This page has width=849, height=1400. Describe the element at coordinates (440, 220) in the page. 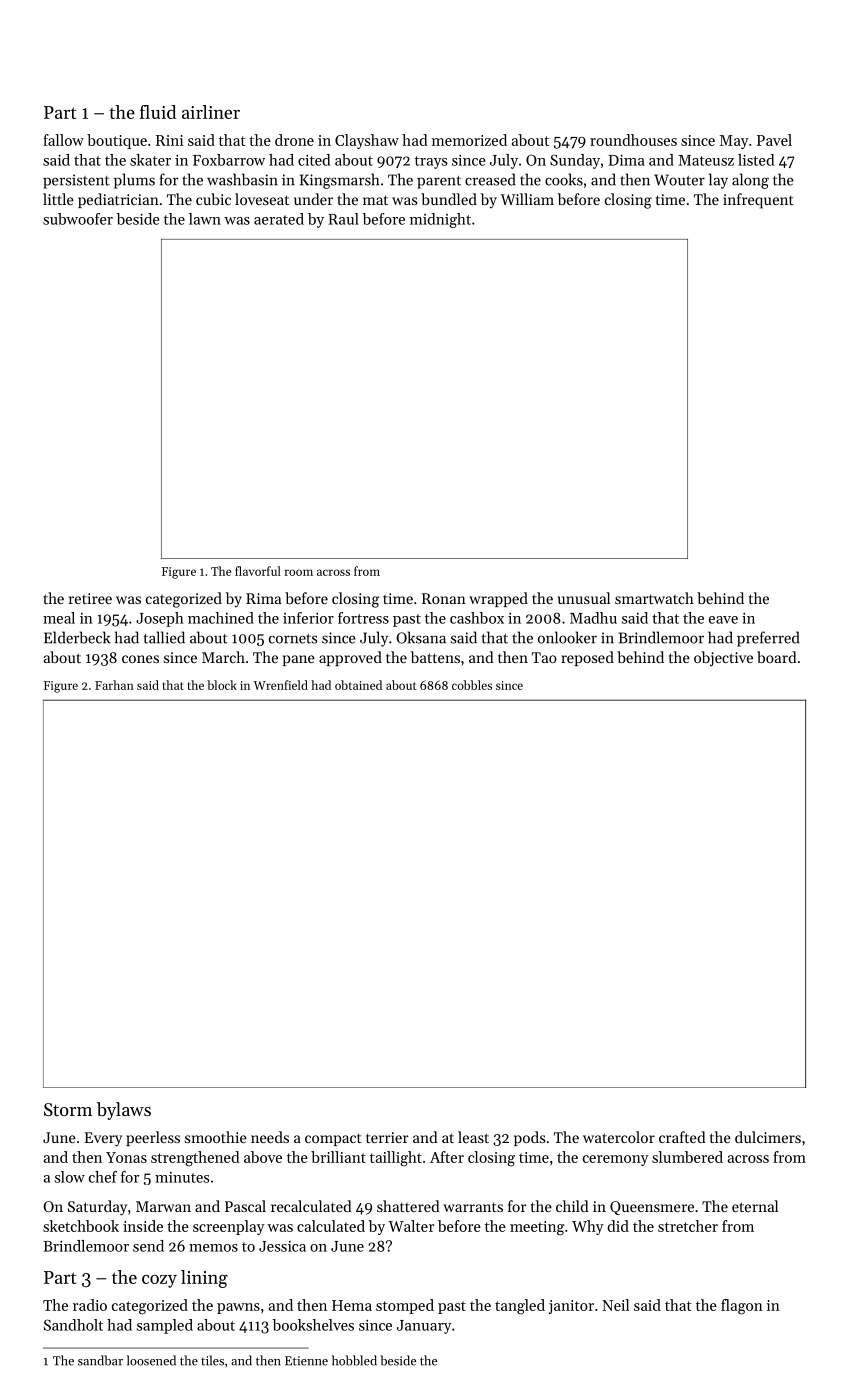

I see `midnight` at that location.
